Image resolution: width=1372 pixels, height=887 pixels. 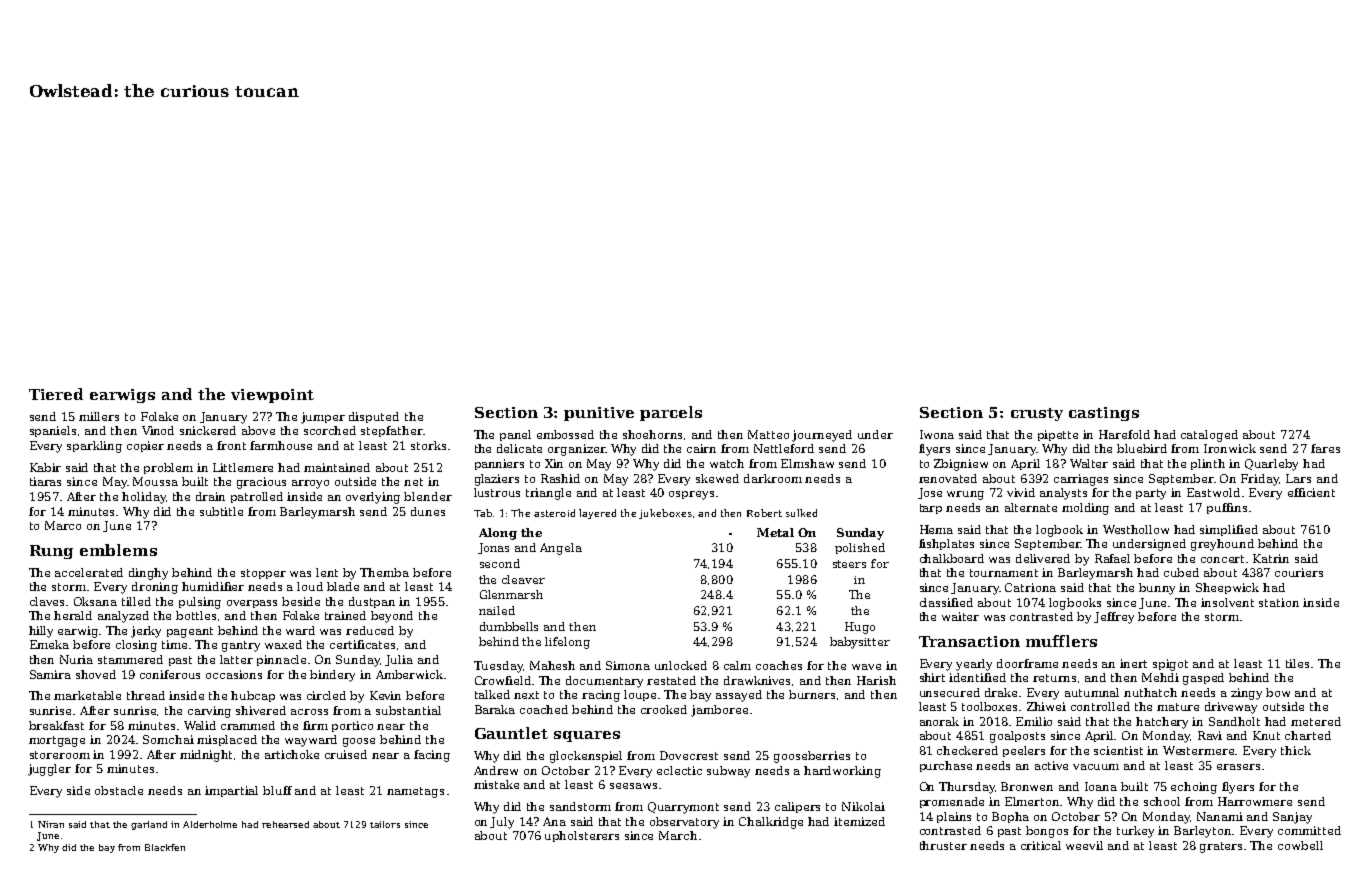 What do you see at coordinates (773, 478) in the page?
I see `darkroom` at bounding box center [773, 478].
